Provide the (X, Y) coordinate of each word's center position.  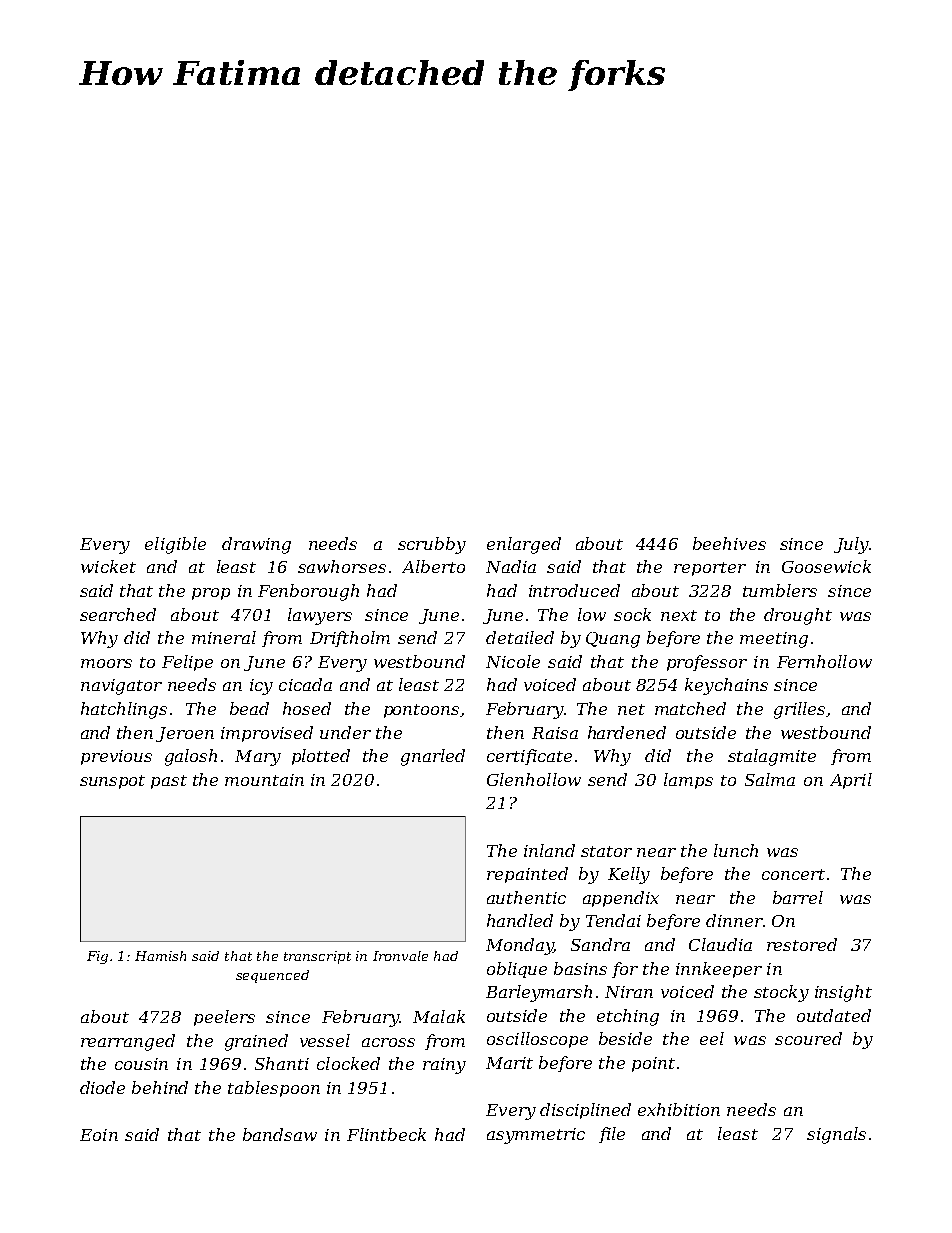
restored (802, 944)
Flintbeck (386, 1134)
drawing (256, 545)
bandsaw (280, 1134)
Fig (97, 957)
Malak (439, 1016)
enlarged (524, 545)
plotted (321, 757)
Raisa (555, 733)
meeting (774, 640)
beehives (729, 543)
